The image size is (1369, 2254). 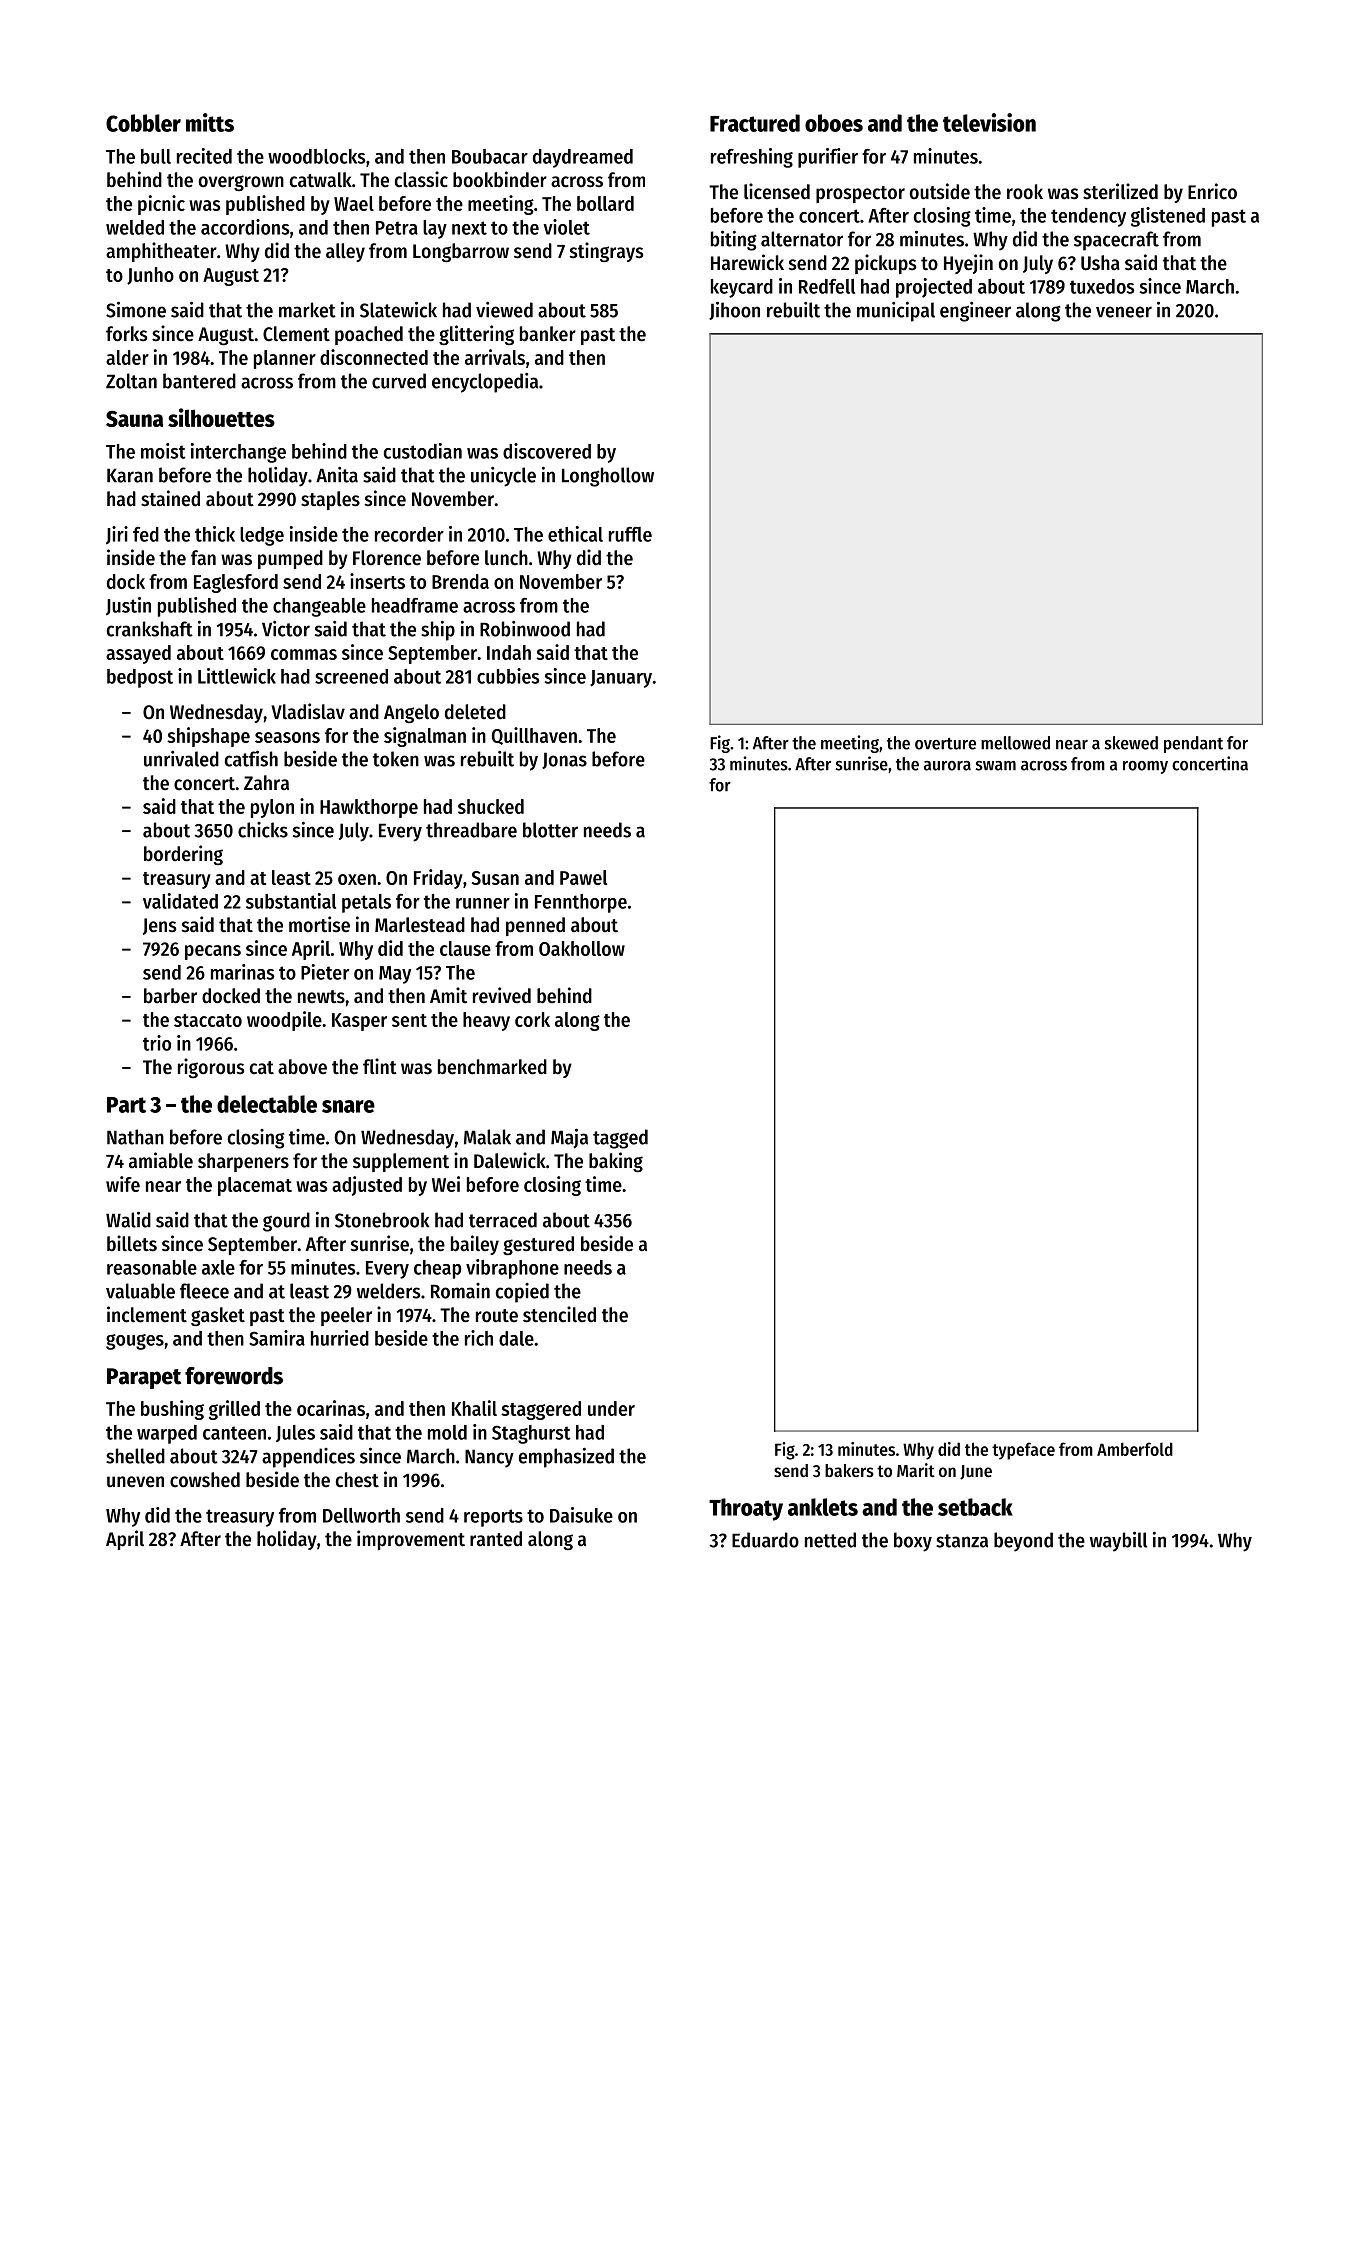 What do you see at coordinates (989, 122) in the screenshot?
I see `television` at bounding box center [989, 122].
